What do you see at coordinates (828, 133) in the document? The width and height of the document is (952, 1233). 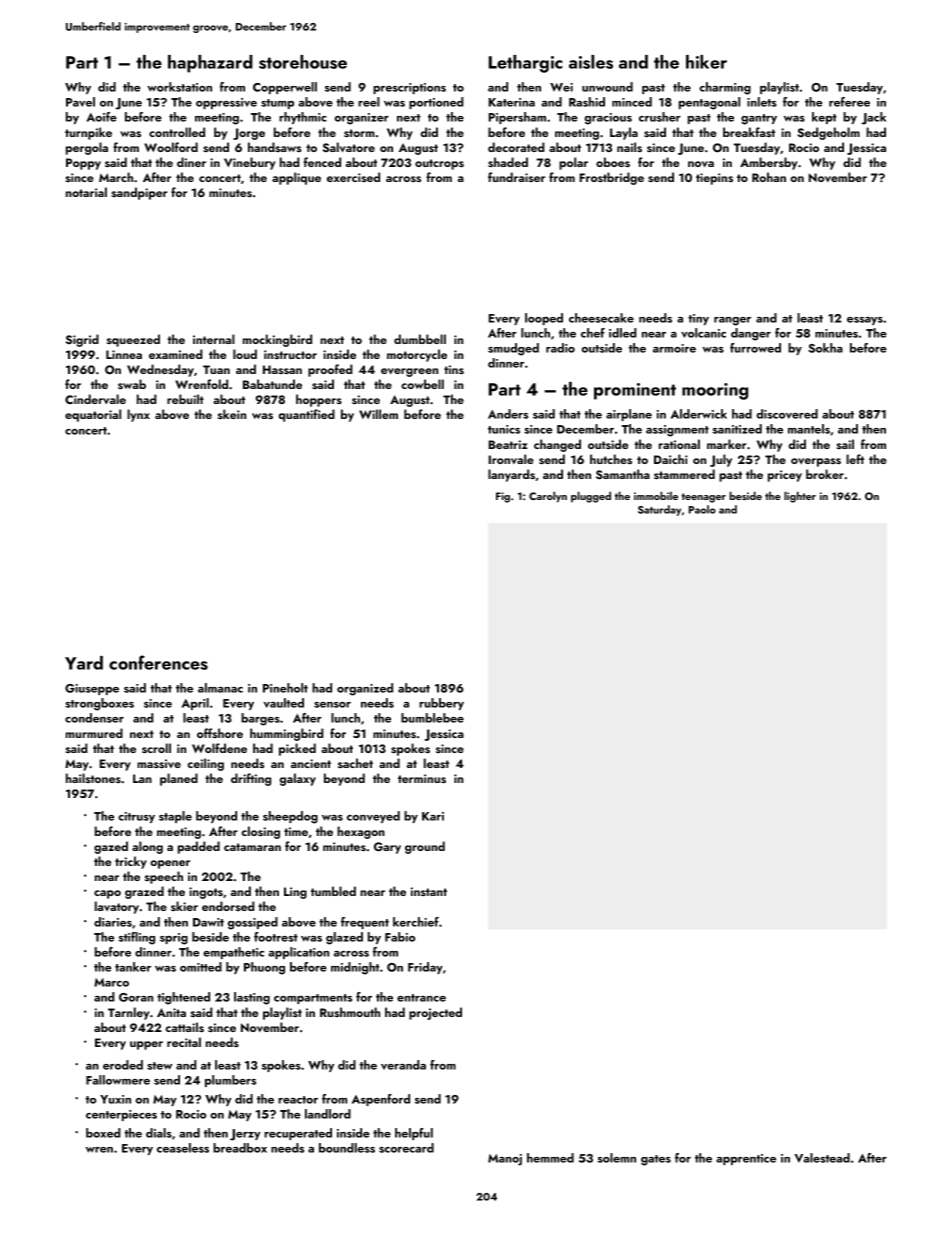 I see `Sedgeholm` at bounding box center [828, 133].
